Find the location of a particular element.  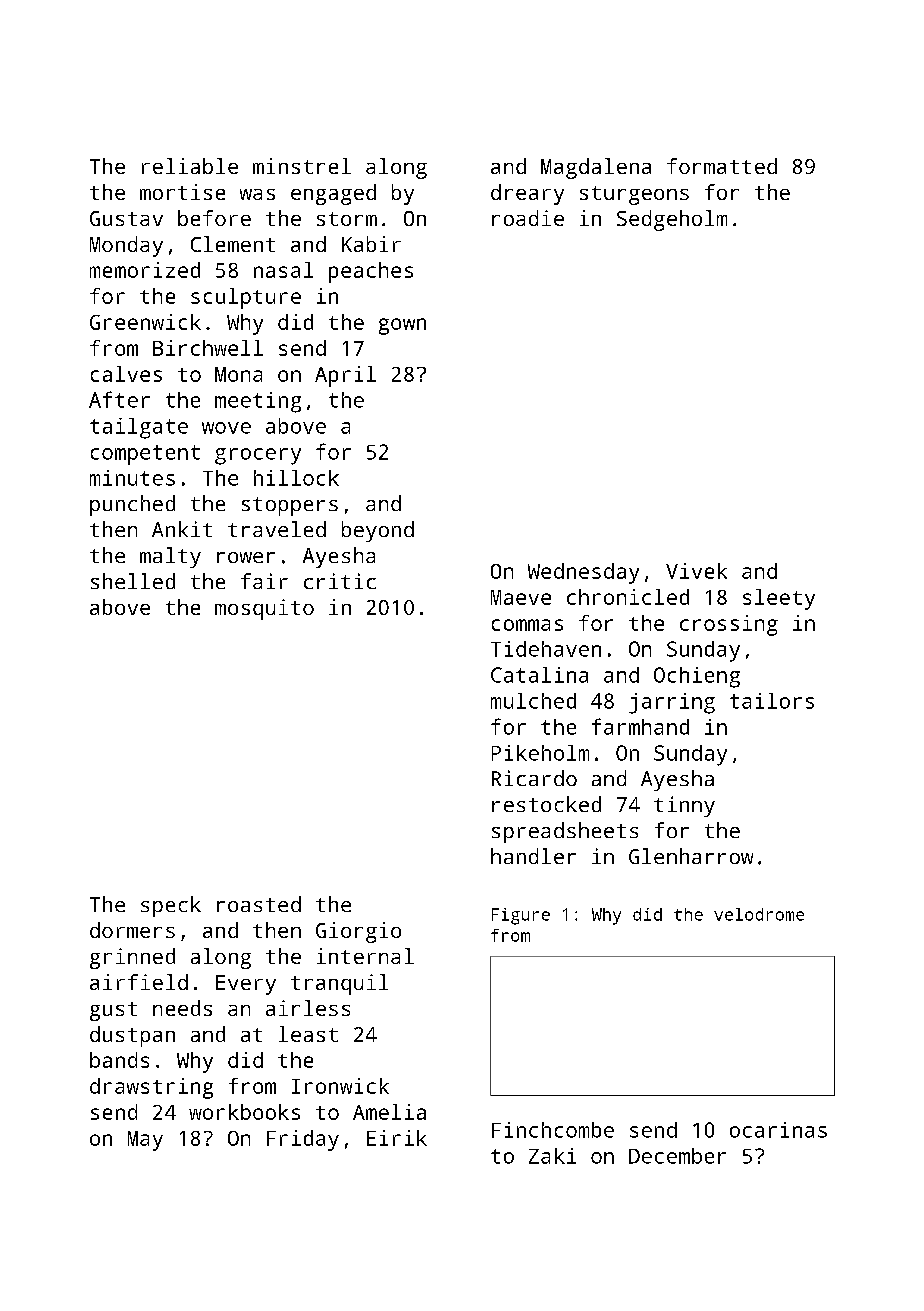

minstrel is located at coordinates (302, 166).
